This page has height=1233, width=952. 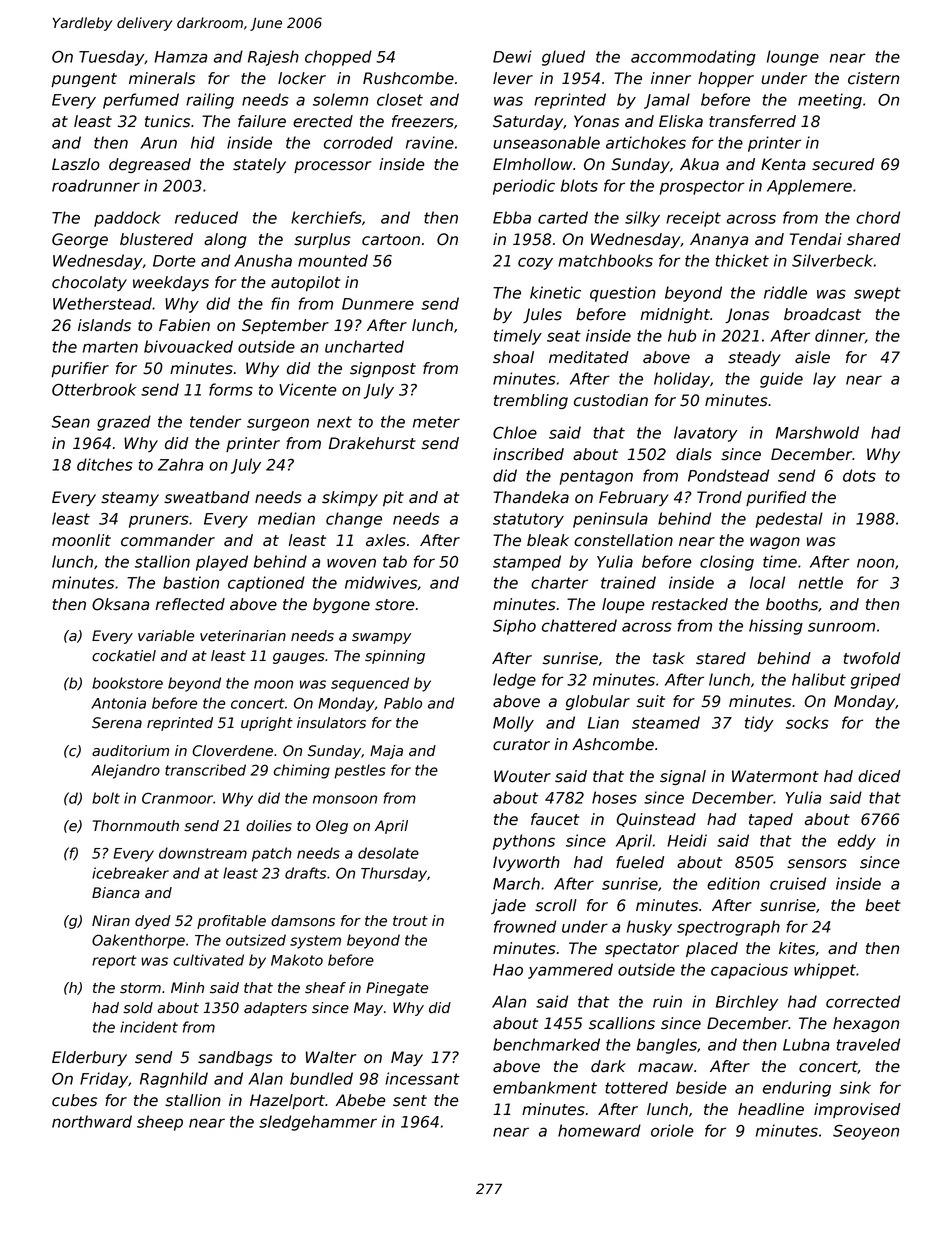 I want to click on socks, so click(x=807, y=722).
